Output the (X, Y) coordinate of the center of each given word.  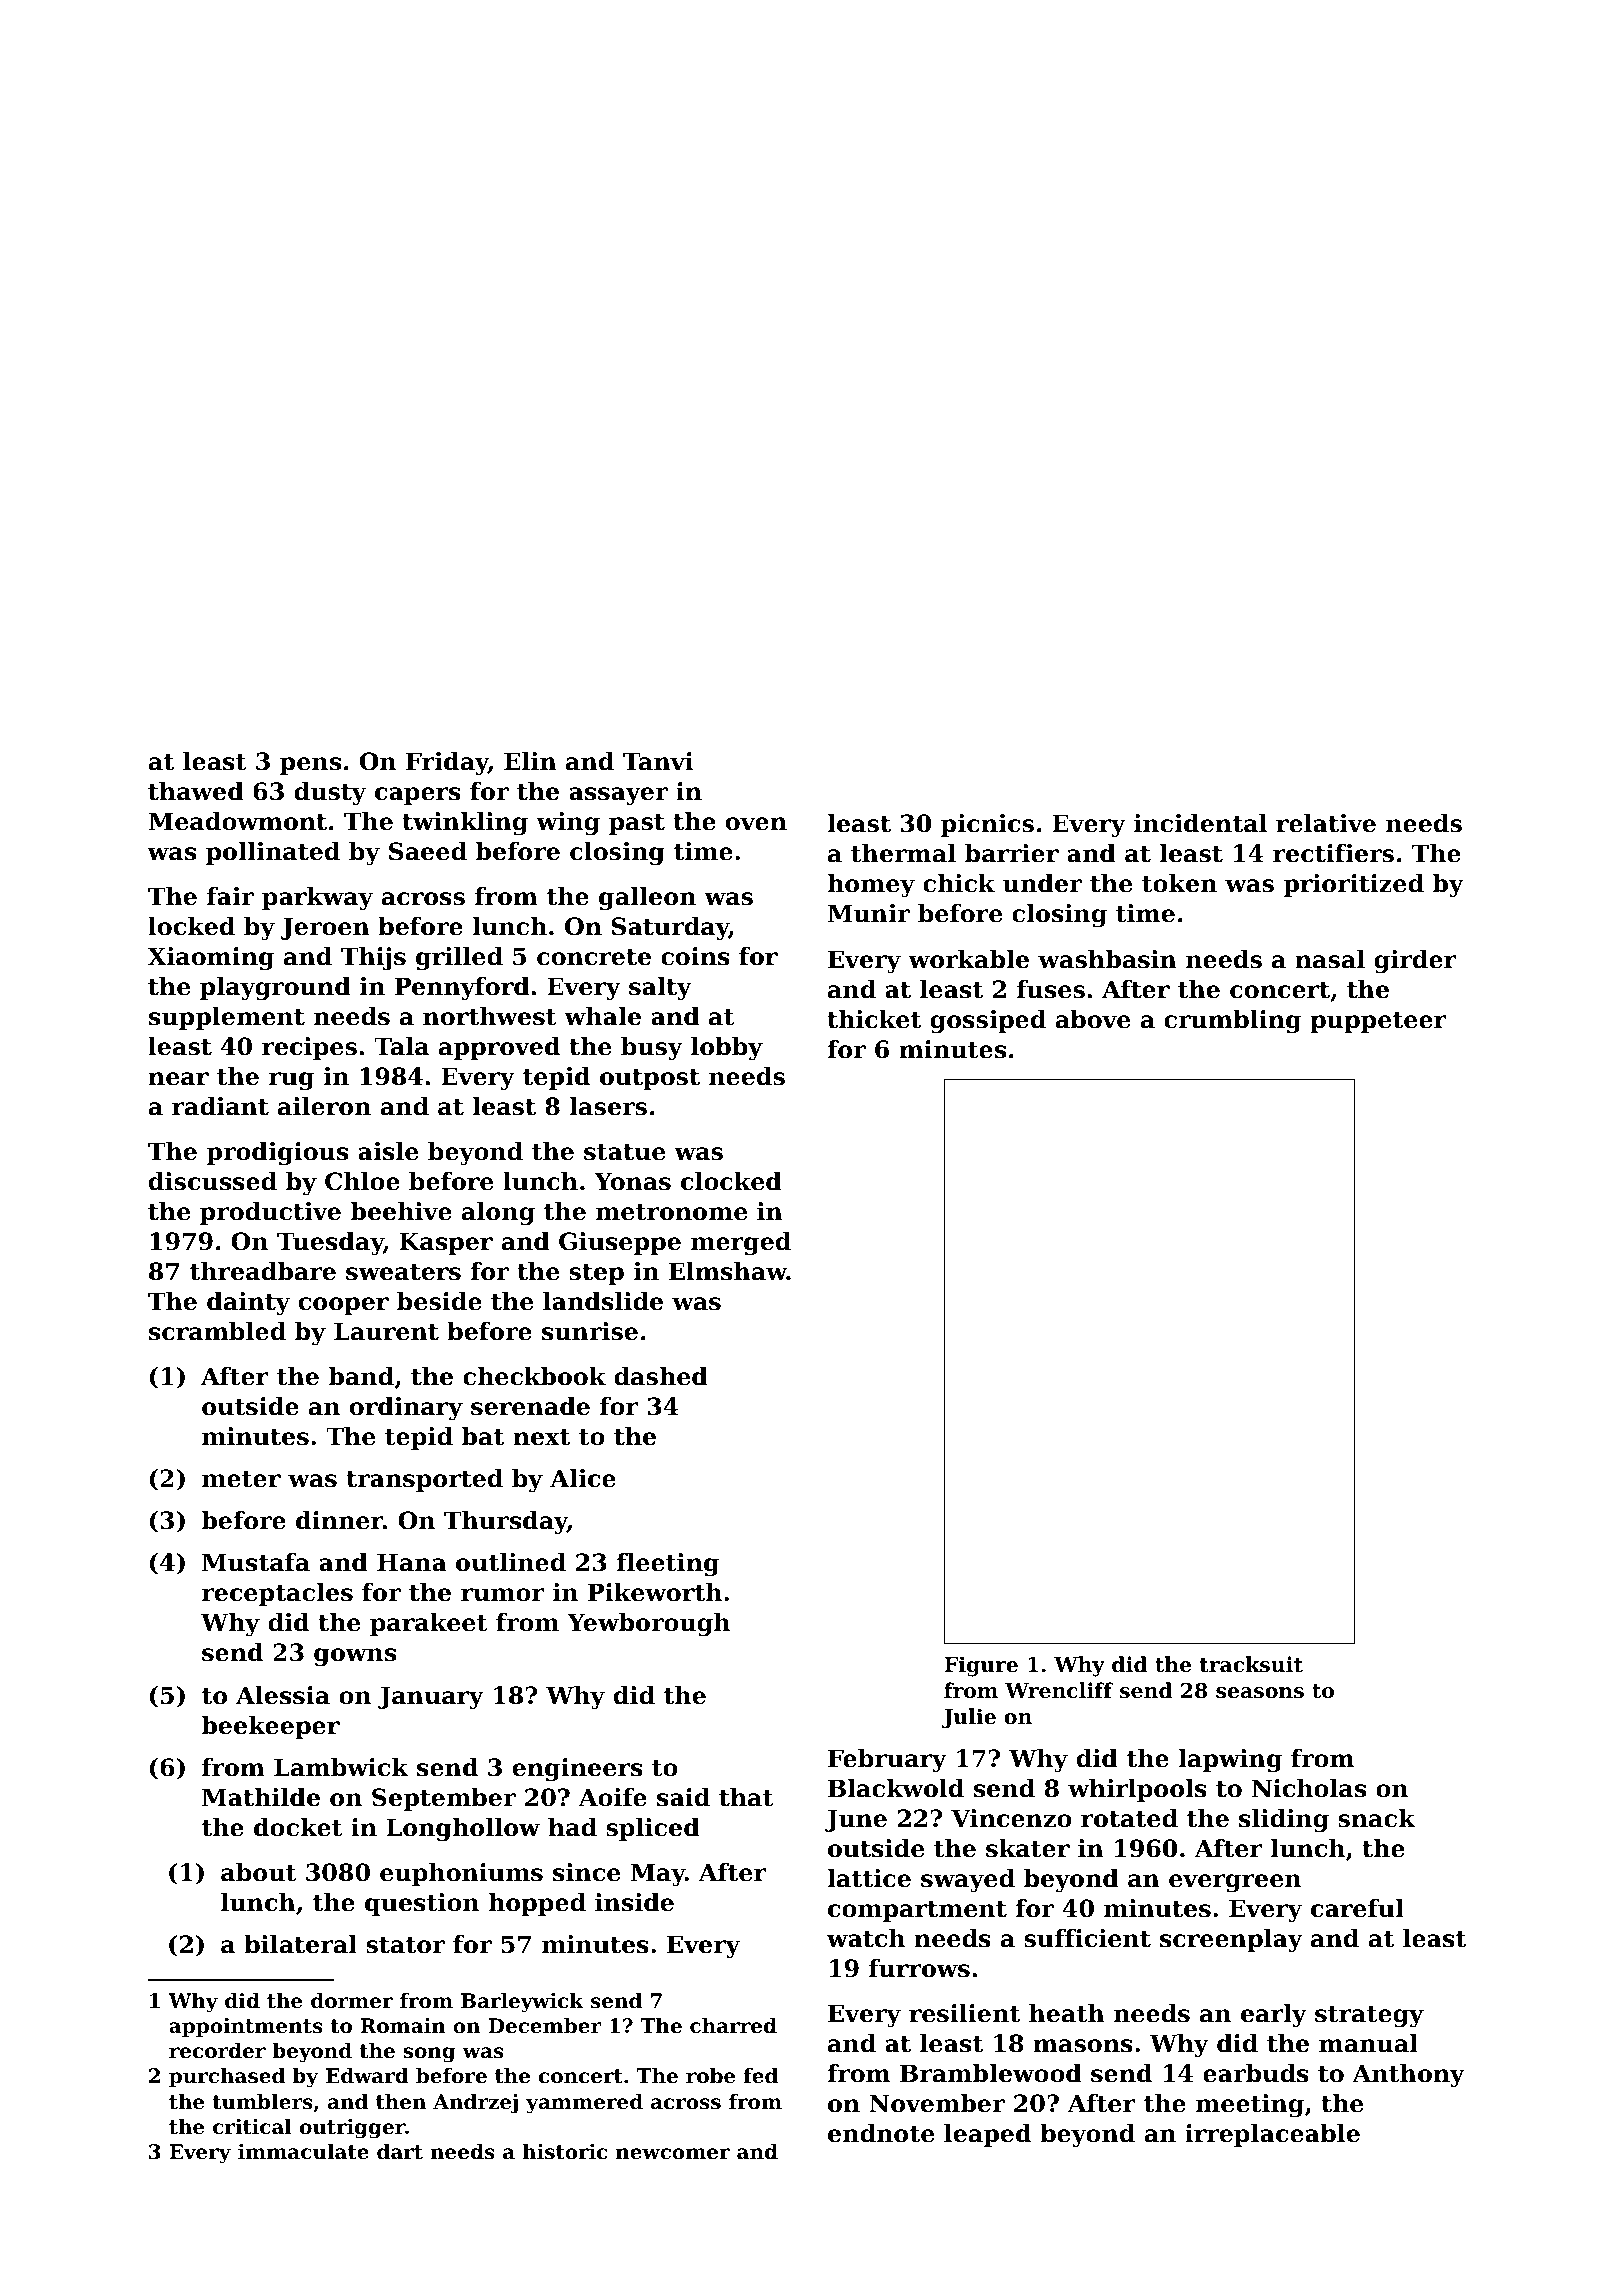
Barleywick (522, 2003)
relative (1326, 823)
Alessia (283, 1695)
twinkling (465, 824)
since (586, 1872)
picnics (987, 825)
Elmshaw (728, 1271)
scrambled (217, 1331)
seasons (1260, 1693)
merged (741, 1244)
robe (710, 2076)
